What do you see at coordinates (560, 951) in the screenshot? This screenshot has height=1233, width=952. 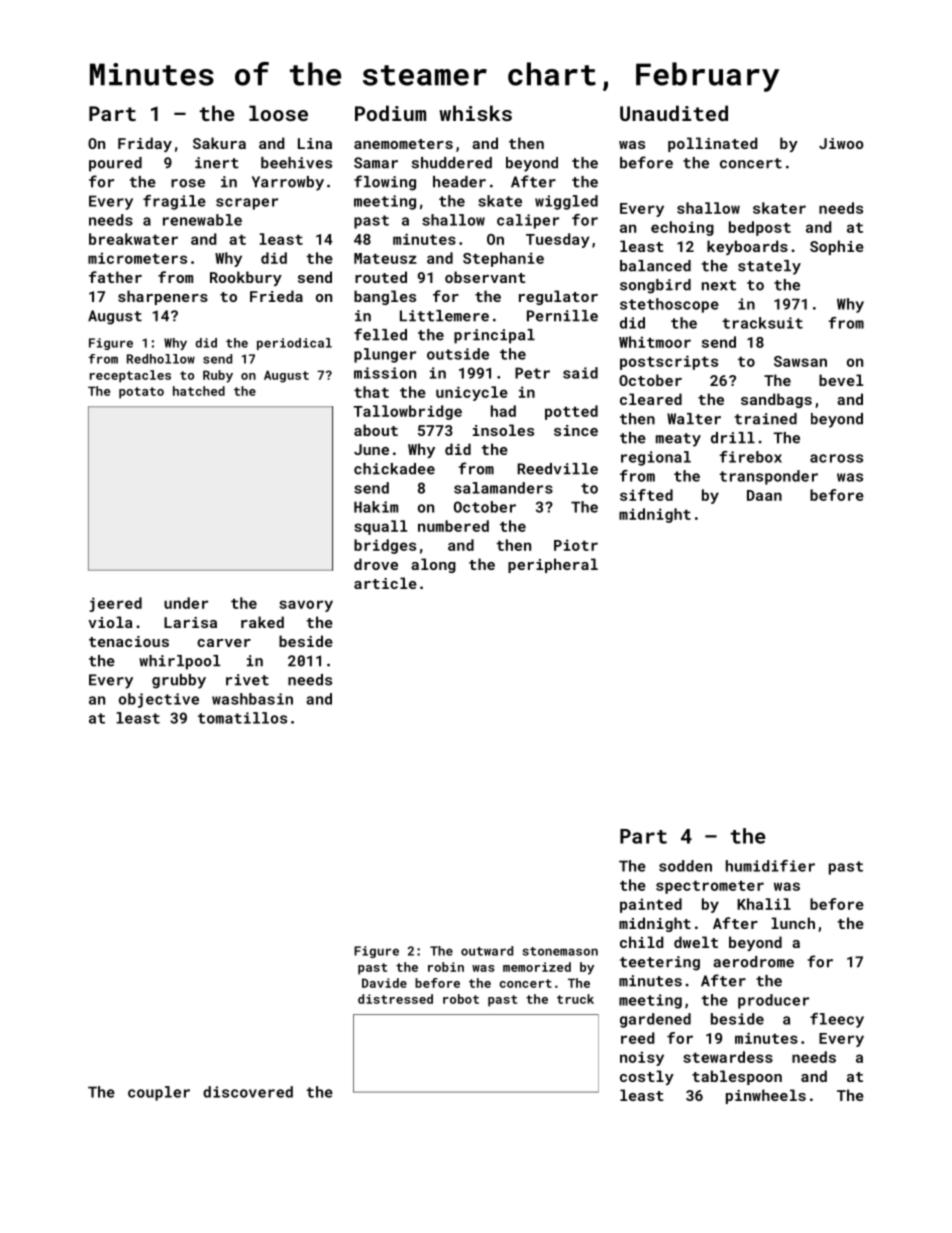 I see `stonemason` at bounding box center [560, 951].
